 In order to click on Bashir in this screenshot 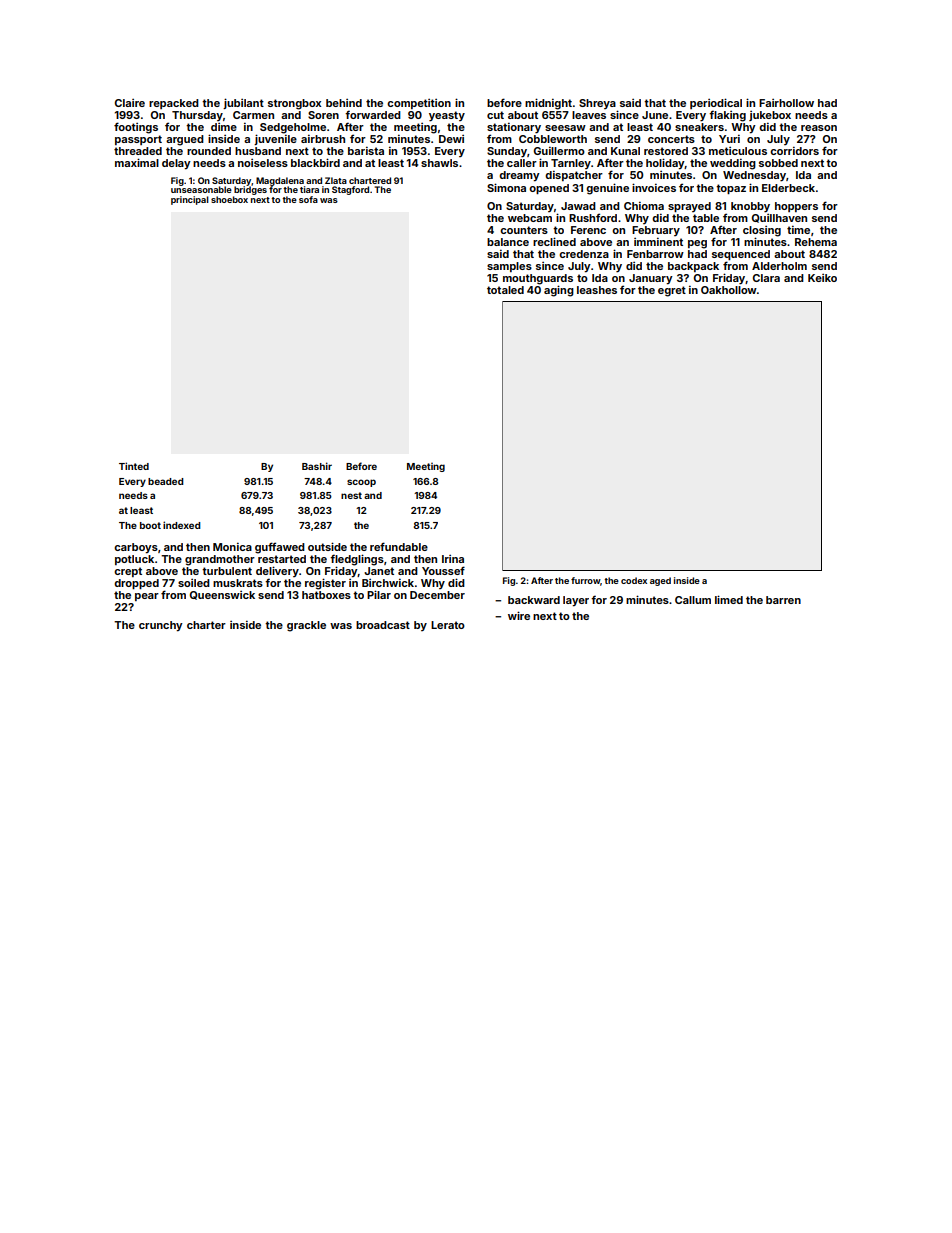, I will do `click(317, 466)`.
